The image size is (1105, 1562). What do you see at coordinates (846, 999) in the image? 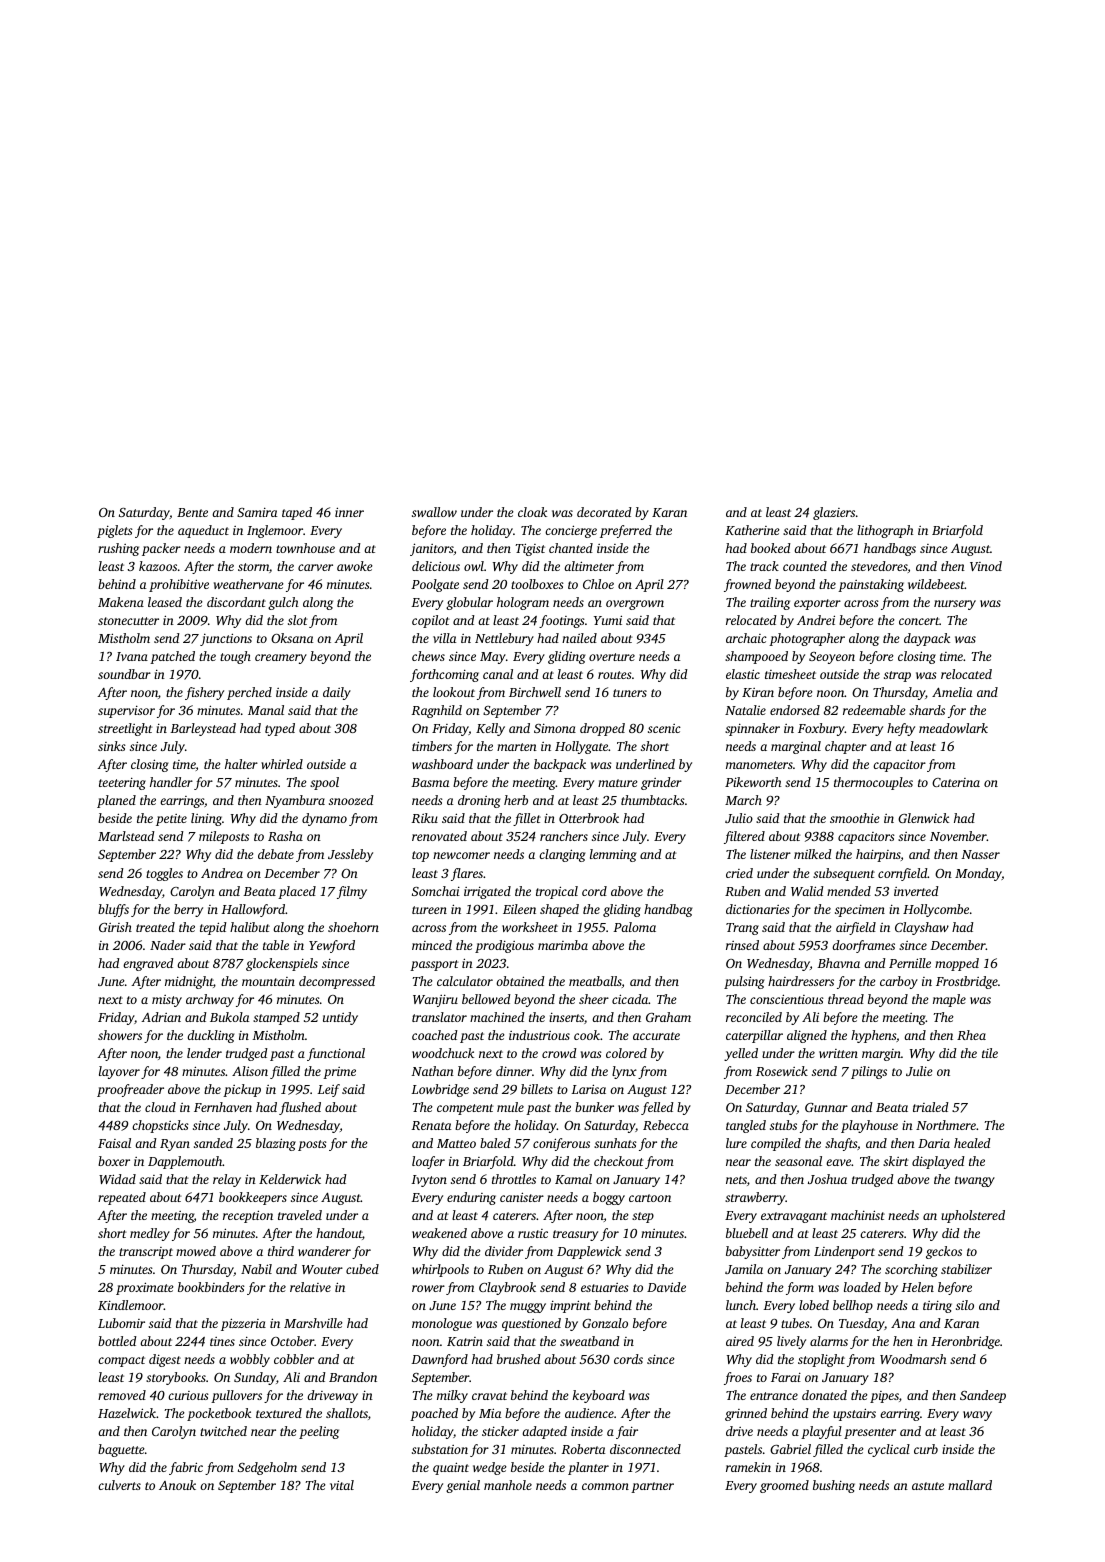
I see `thread` at bounding box center [846, 999].
